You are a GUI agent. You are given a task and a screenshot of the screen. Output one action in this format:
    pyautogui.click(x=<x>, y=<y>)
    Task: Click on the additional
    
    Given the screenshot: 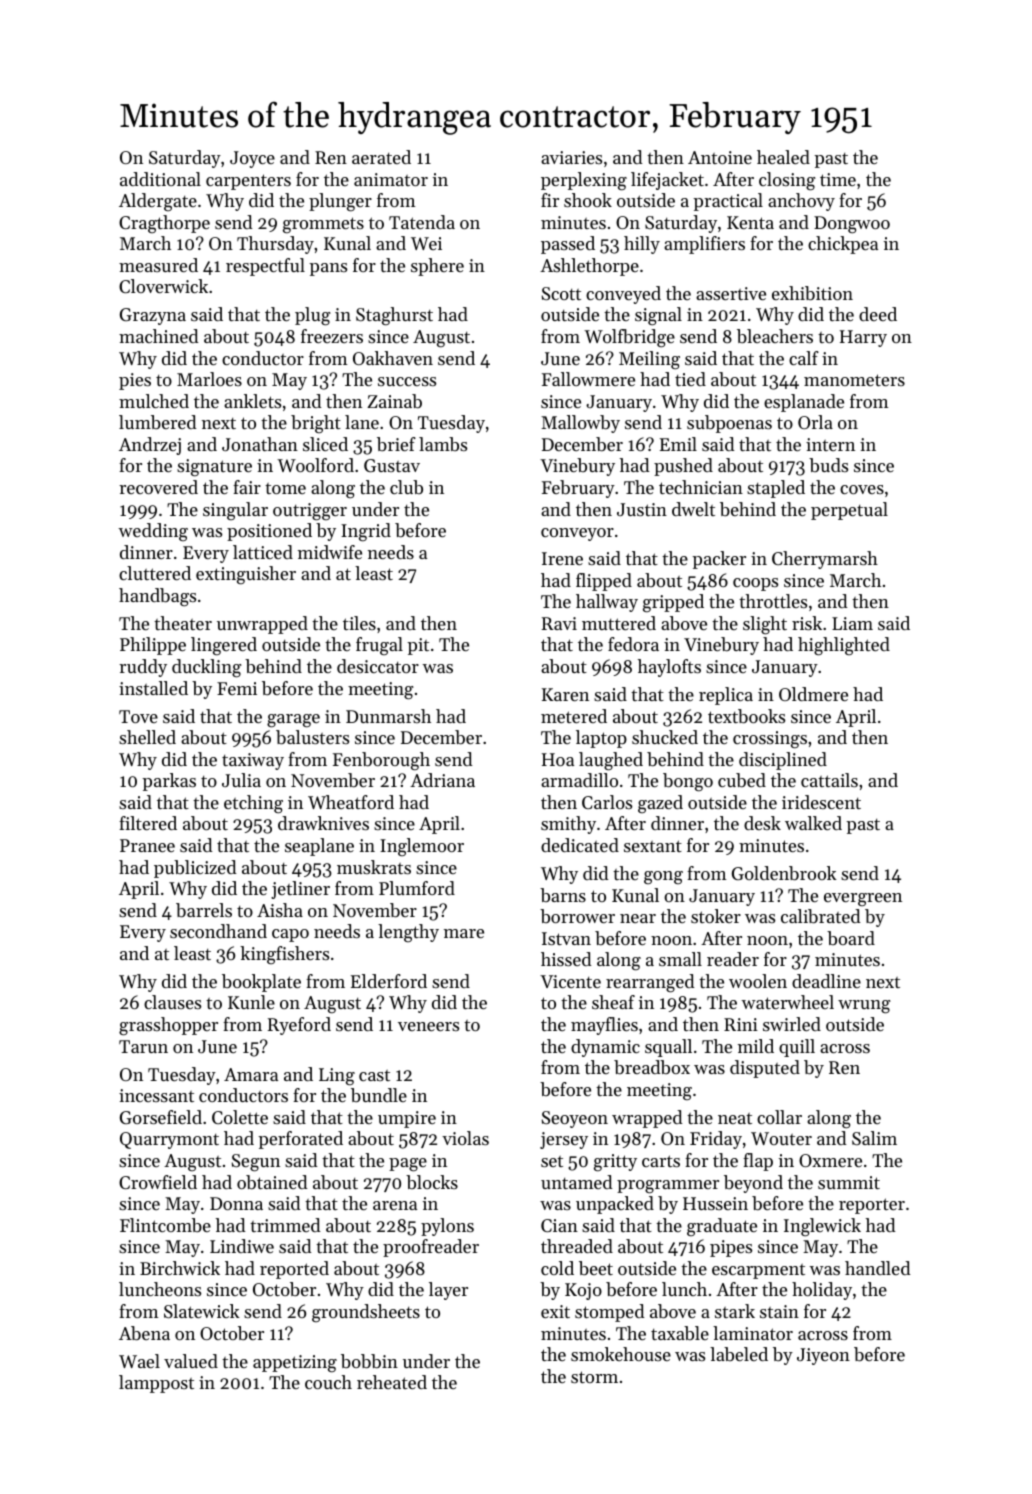 What is the action you would take?
    pyautogui.click(x=160, y=179)
